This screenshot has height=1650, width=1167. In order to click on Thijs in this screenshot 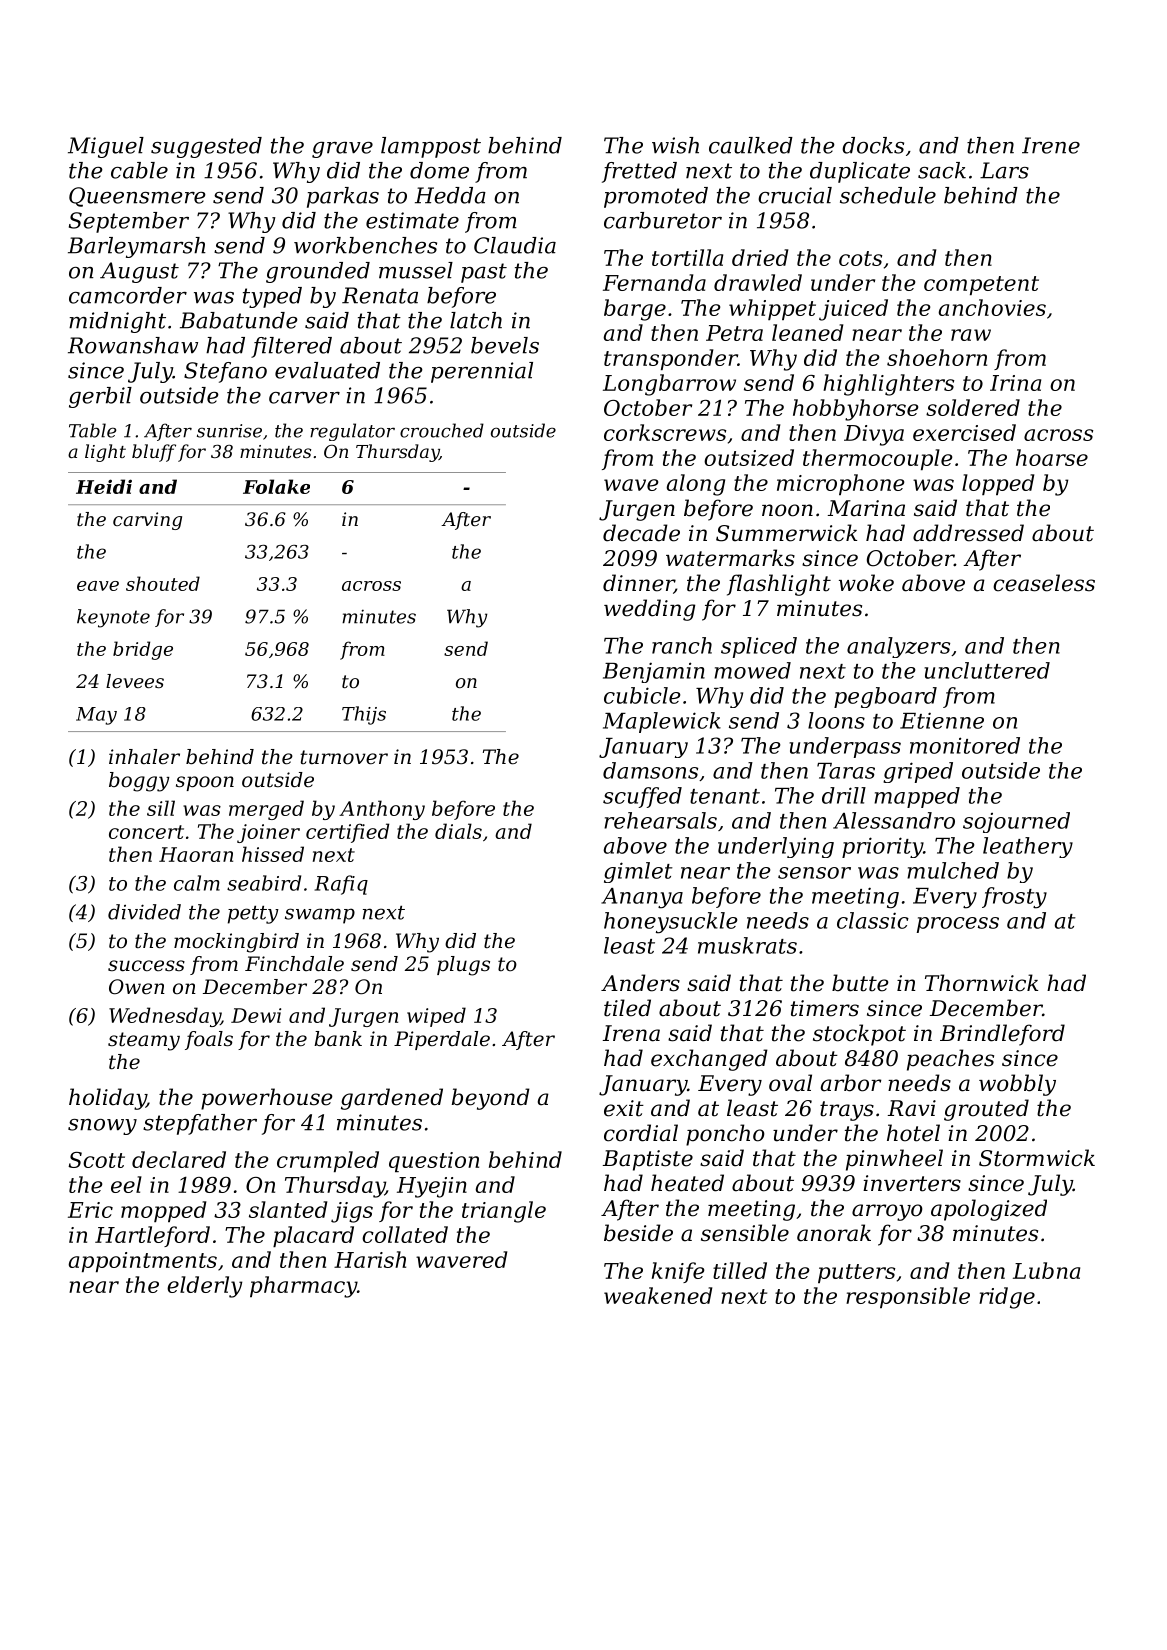, I will do `click(364, 715)`.
